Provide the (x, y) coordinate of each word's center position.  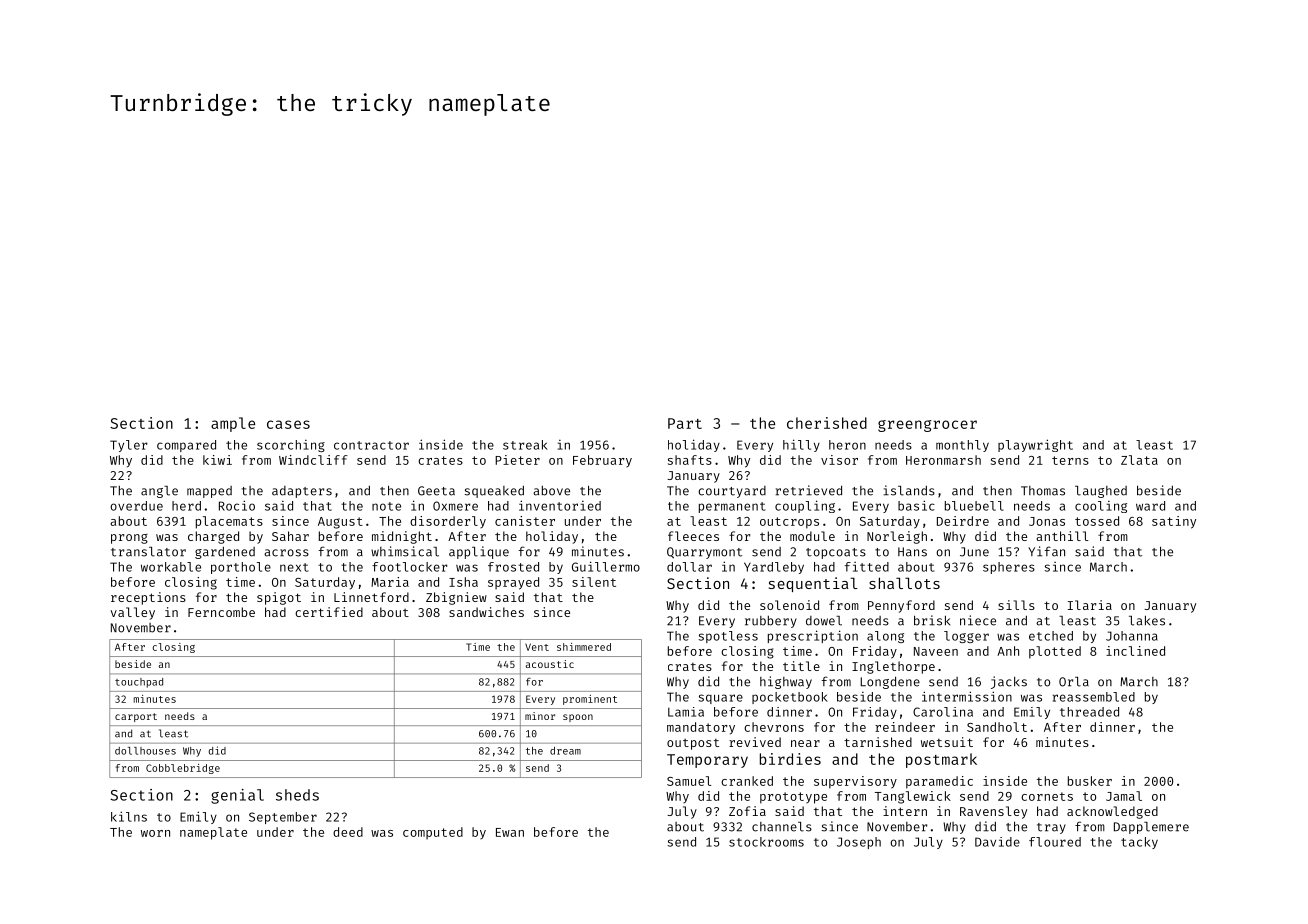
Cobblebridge (183, 769)
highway (786, 682)
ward (1150, 506)
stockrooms (766, 842)
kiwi (217, 460)
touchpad (139, 683)
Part (685, 423)
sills (1016, 605)
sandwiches (486, 612)
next (294, 567)
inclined (1135, 651)
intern (905, 811)
